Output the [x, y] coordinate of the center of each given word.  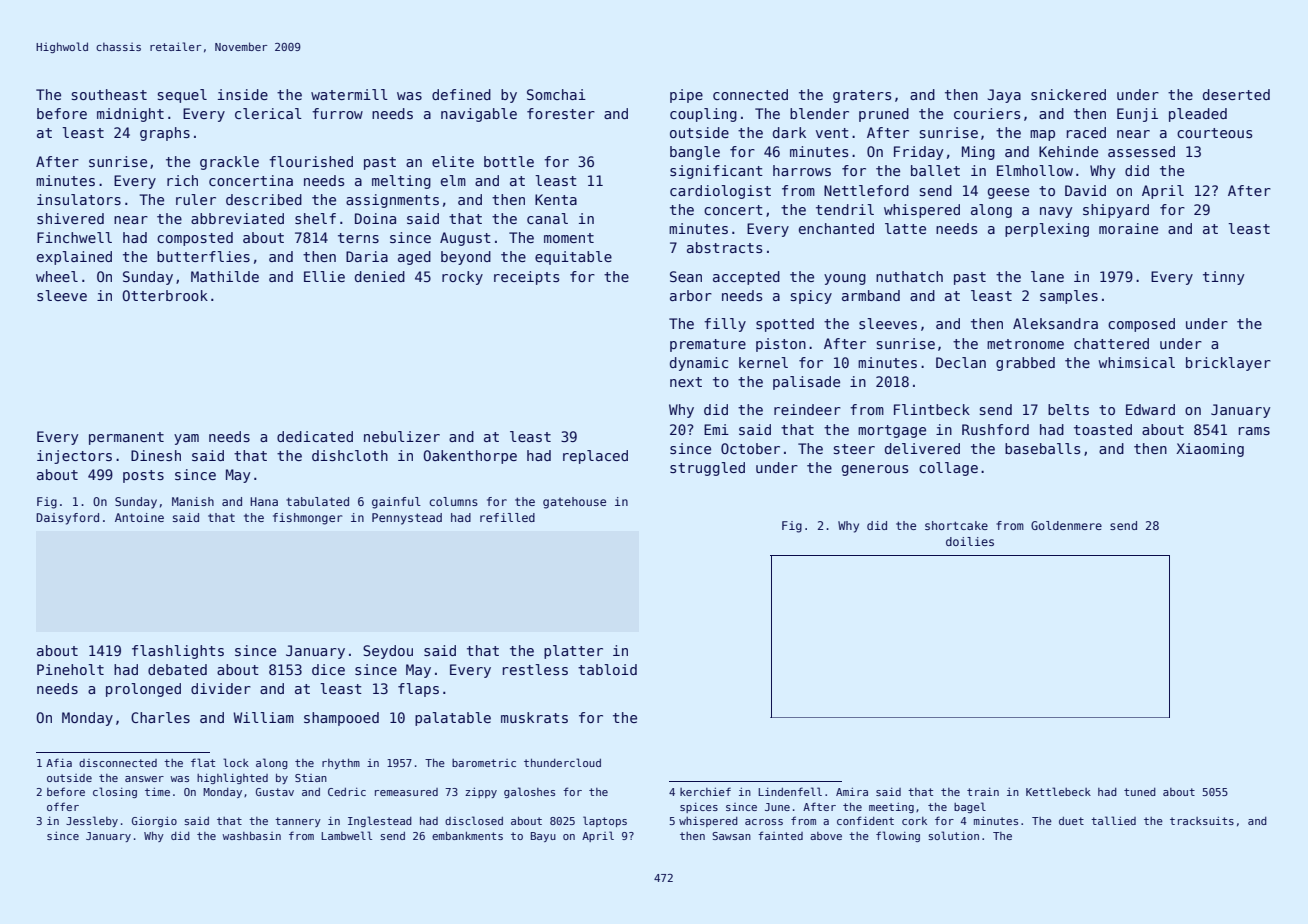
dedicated [315, 436]
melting [401, 182]
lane [1047, 276]
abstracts [724, 247]
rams [1254, 431]
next [686, 382]
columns [453, 501]
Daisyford [67, 519]
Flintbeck [932, 409]
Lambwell [346, 835]
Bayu [543, 837]
